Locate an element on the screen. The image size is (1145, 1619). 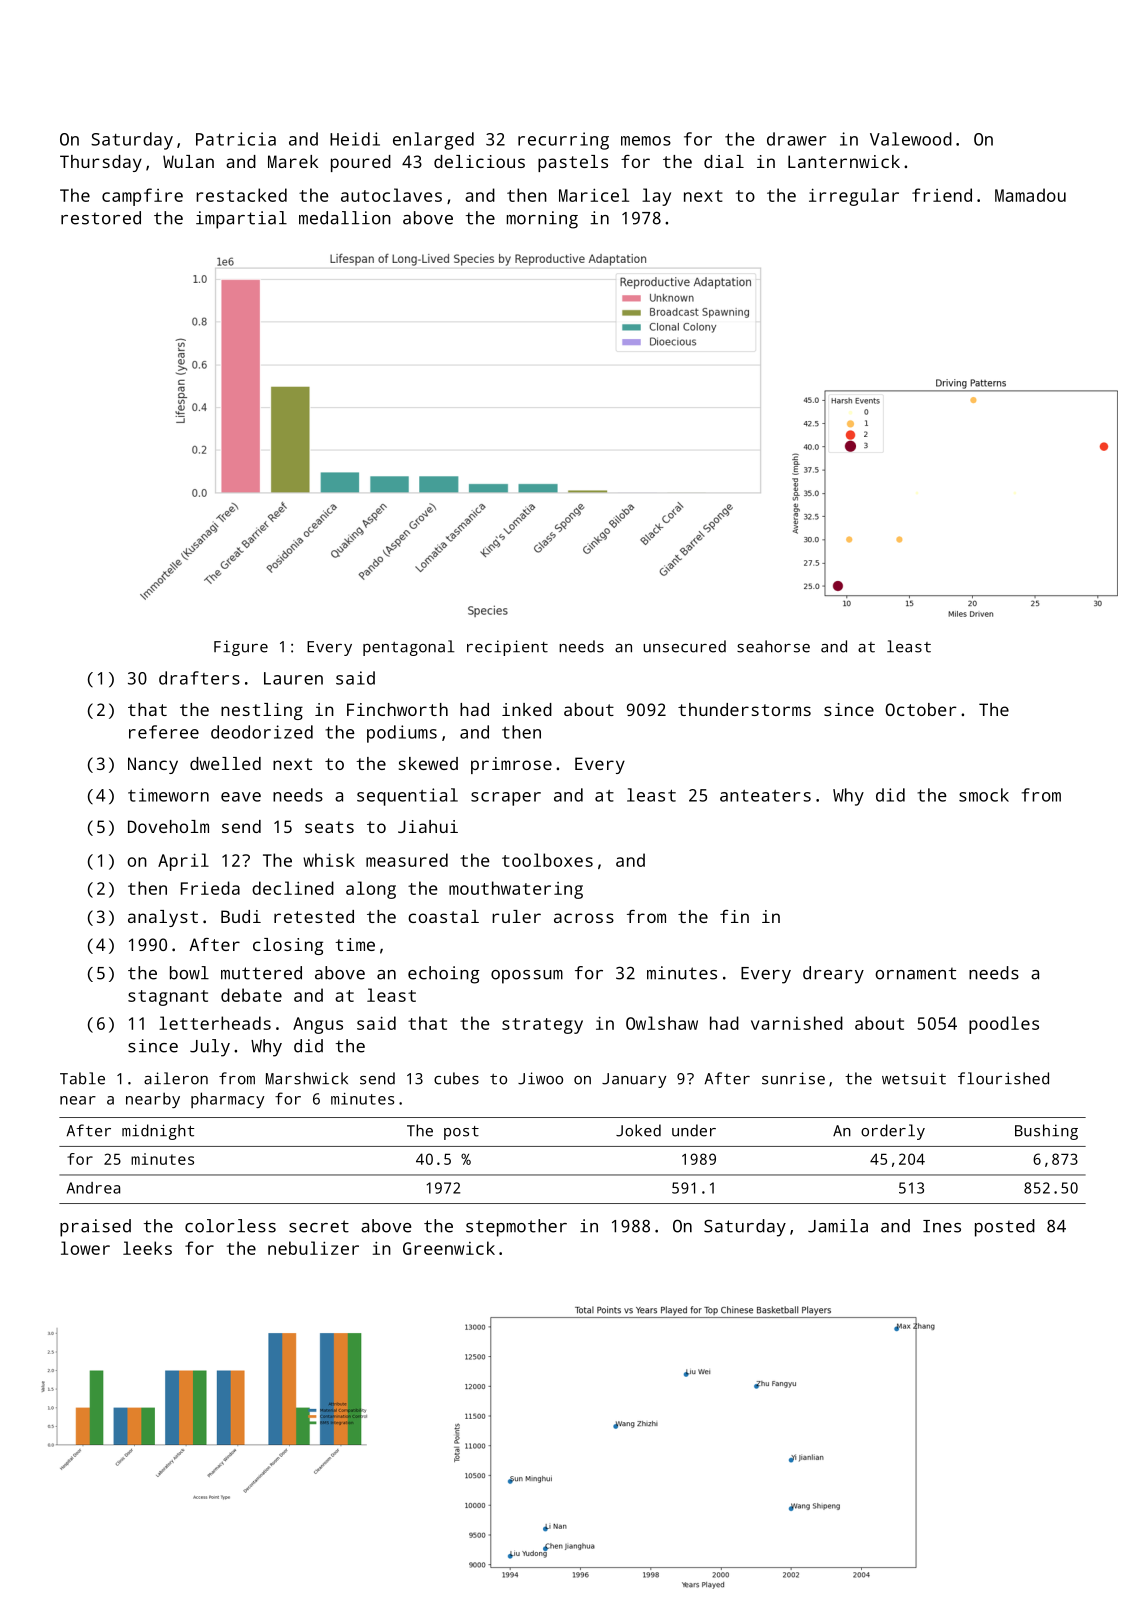
impartial is located at coordinates (241, 220).
